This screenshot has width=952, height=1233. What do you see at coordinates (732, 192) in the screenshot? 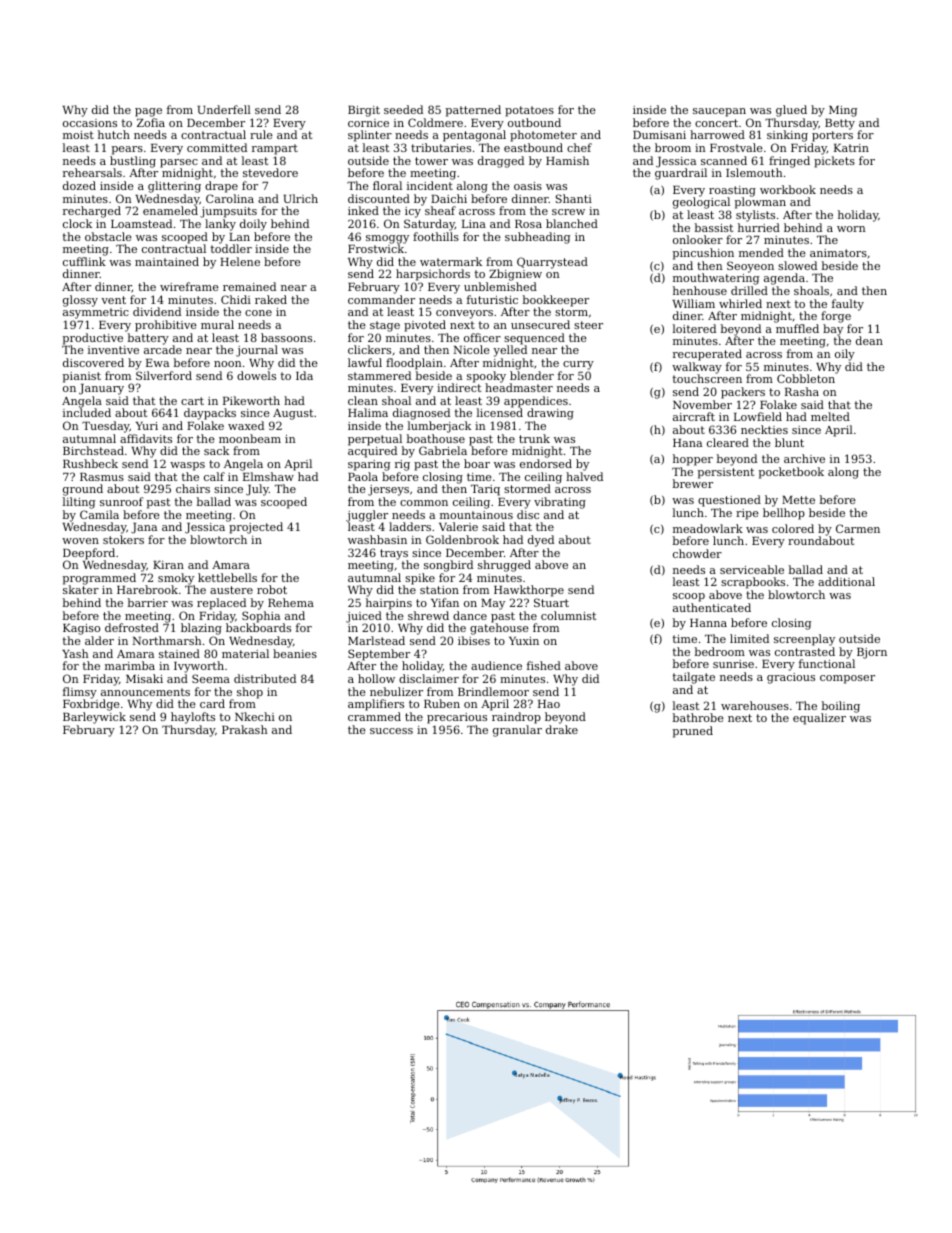
I see `roasting` at bounding box center [732, 192].
